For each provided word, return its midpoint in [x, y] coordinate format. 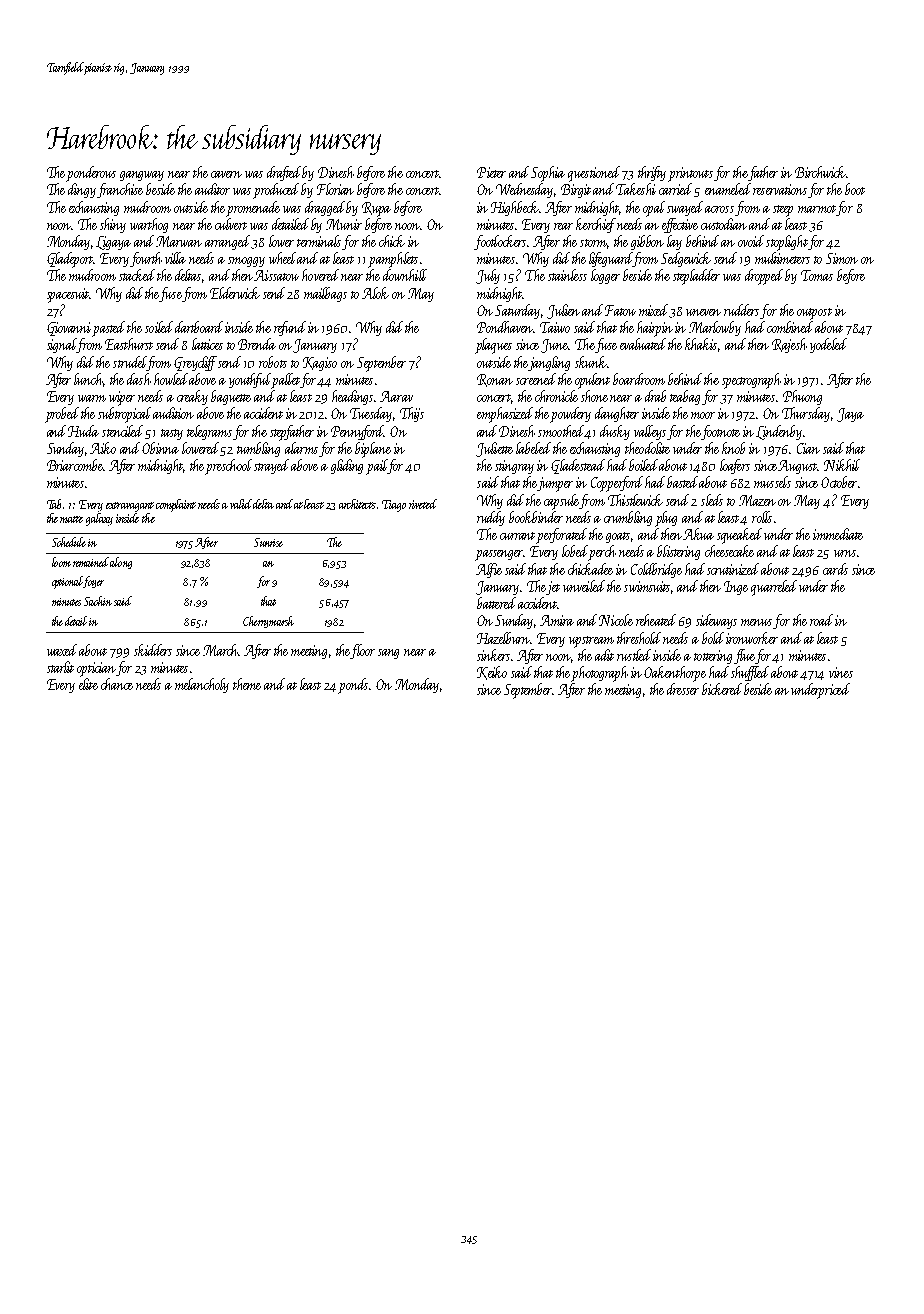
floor [363, 651]
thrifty [652, 173]
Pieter [491, 172]
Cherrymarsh [268, 622]
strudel [130, 362]
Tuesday [371, 414]
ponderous [91, 173]
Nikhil [842, 465]
